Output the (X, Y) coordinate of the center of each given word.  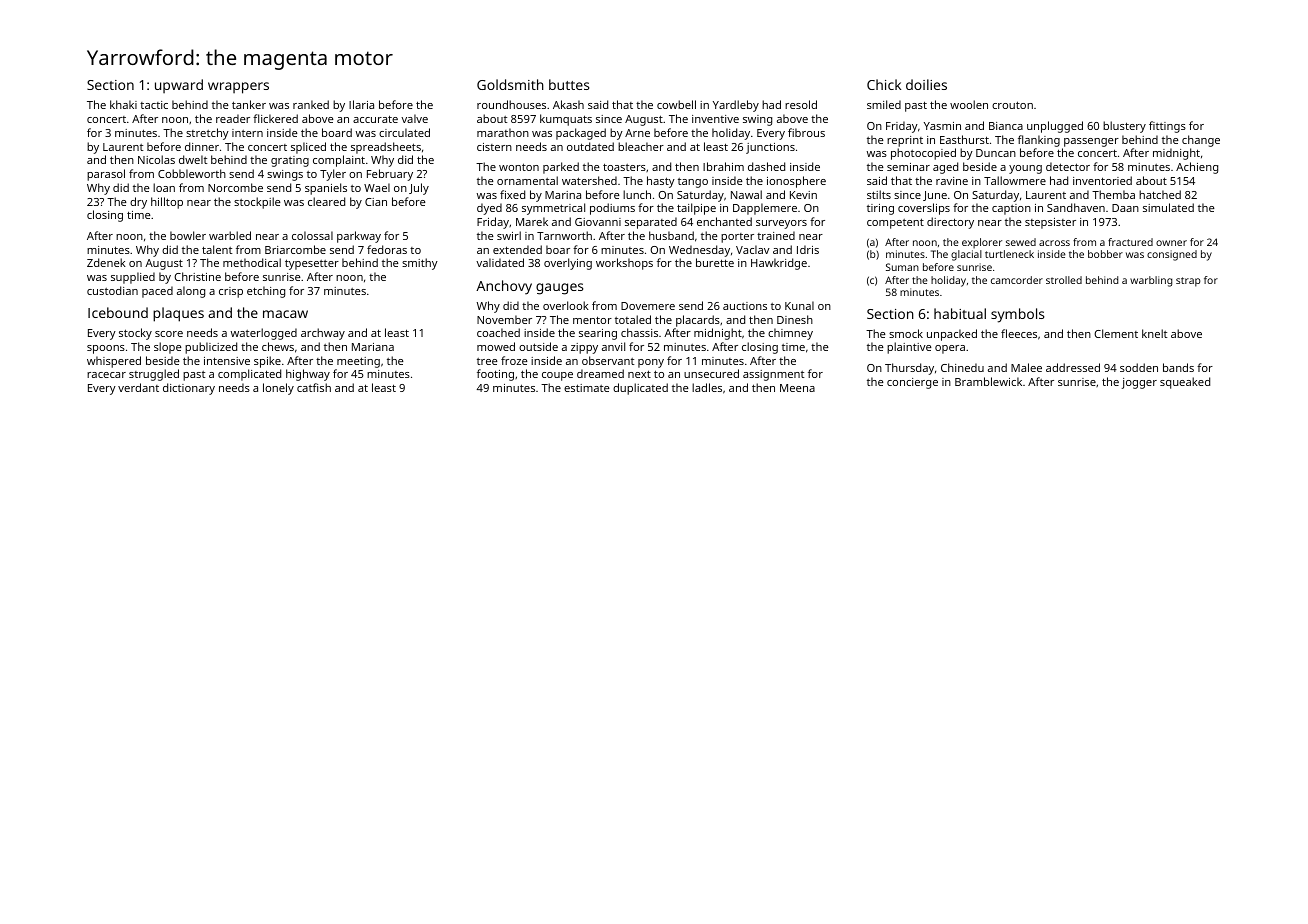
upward (179, 86)
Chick (884, 84)
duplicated (640, 389)
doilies (926, 84)
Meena (797, 388)
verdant (138, 387)
